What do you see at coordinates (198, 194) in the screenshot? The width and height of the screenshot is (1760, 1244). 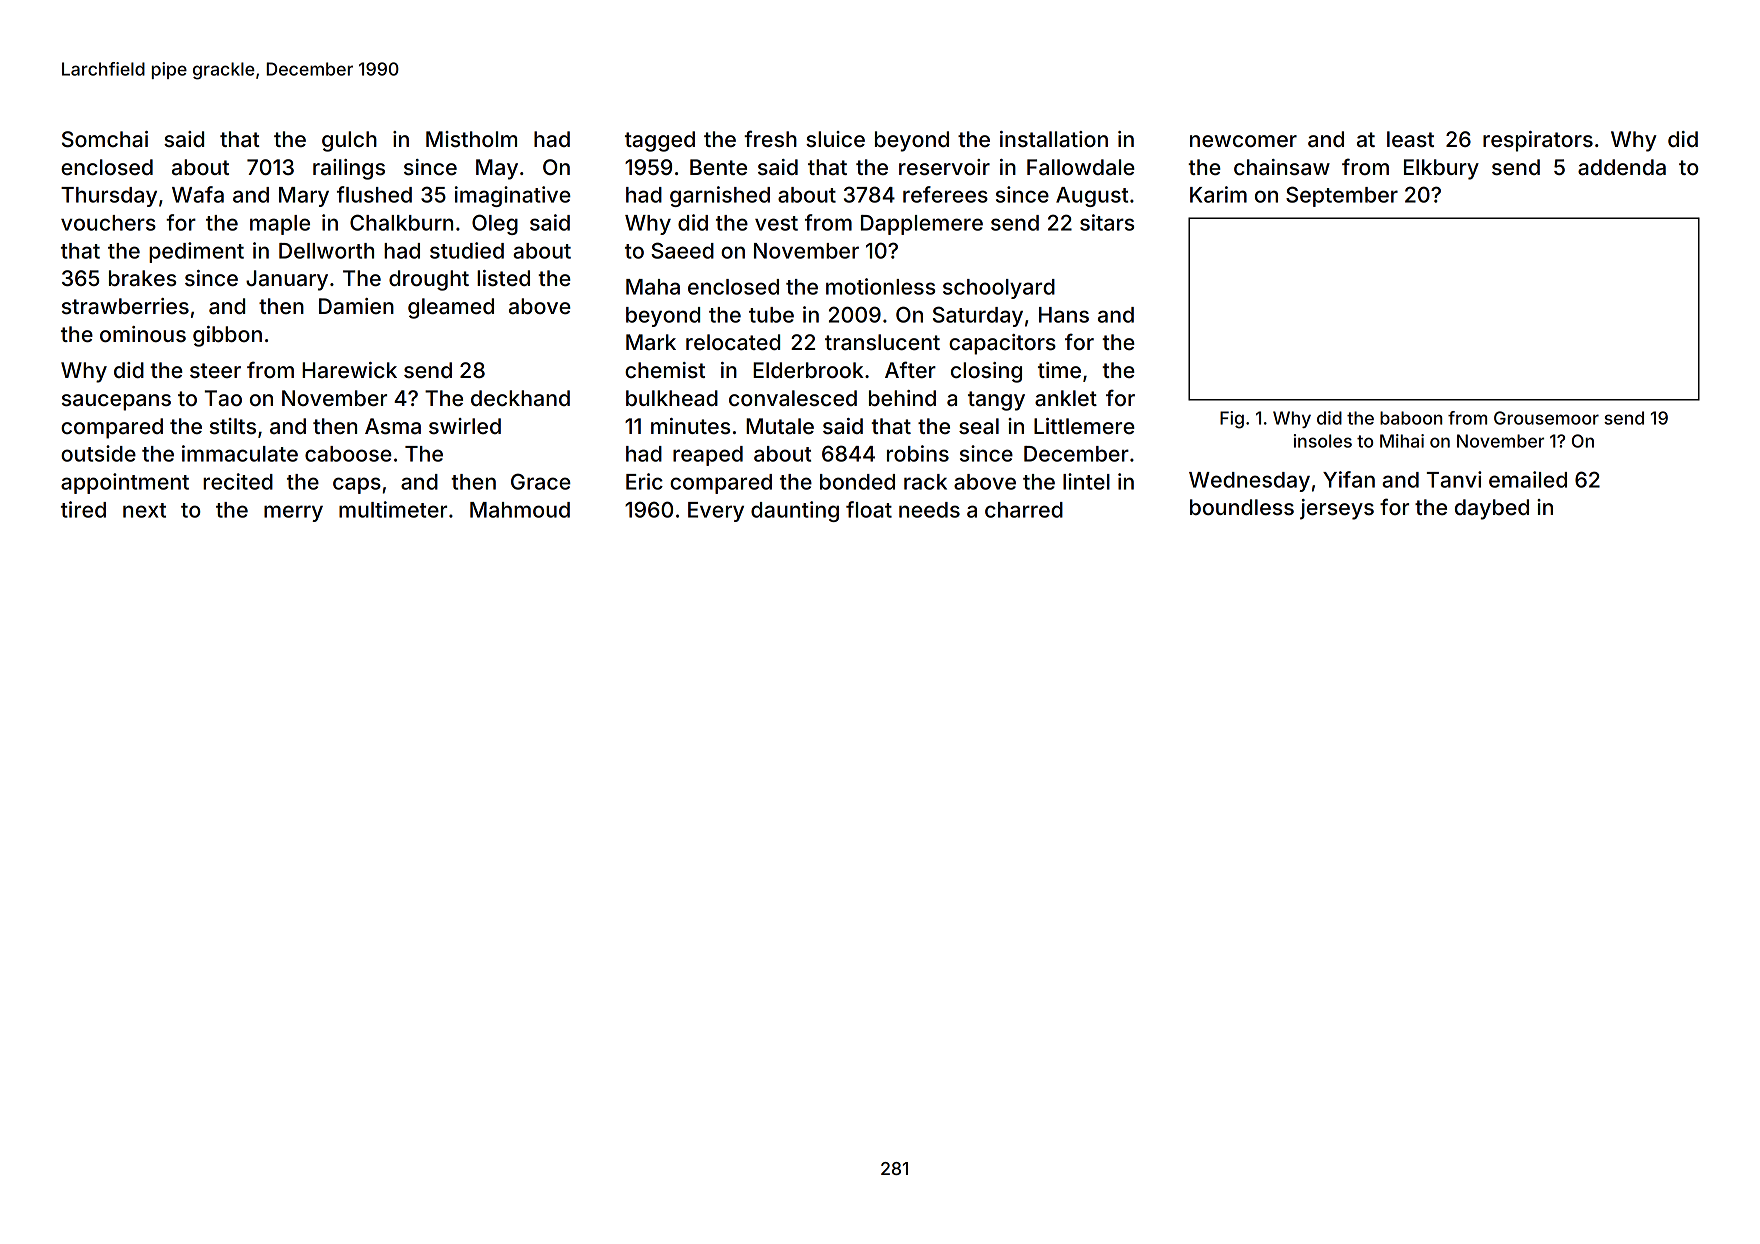 I see `Wafa` at bounding box center [198, 194].
